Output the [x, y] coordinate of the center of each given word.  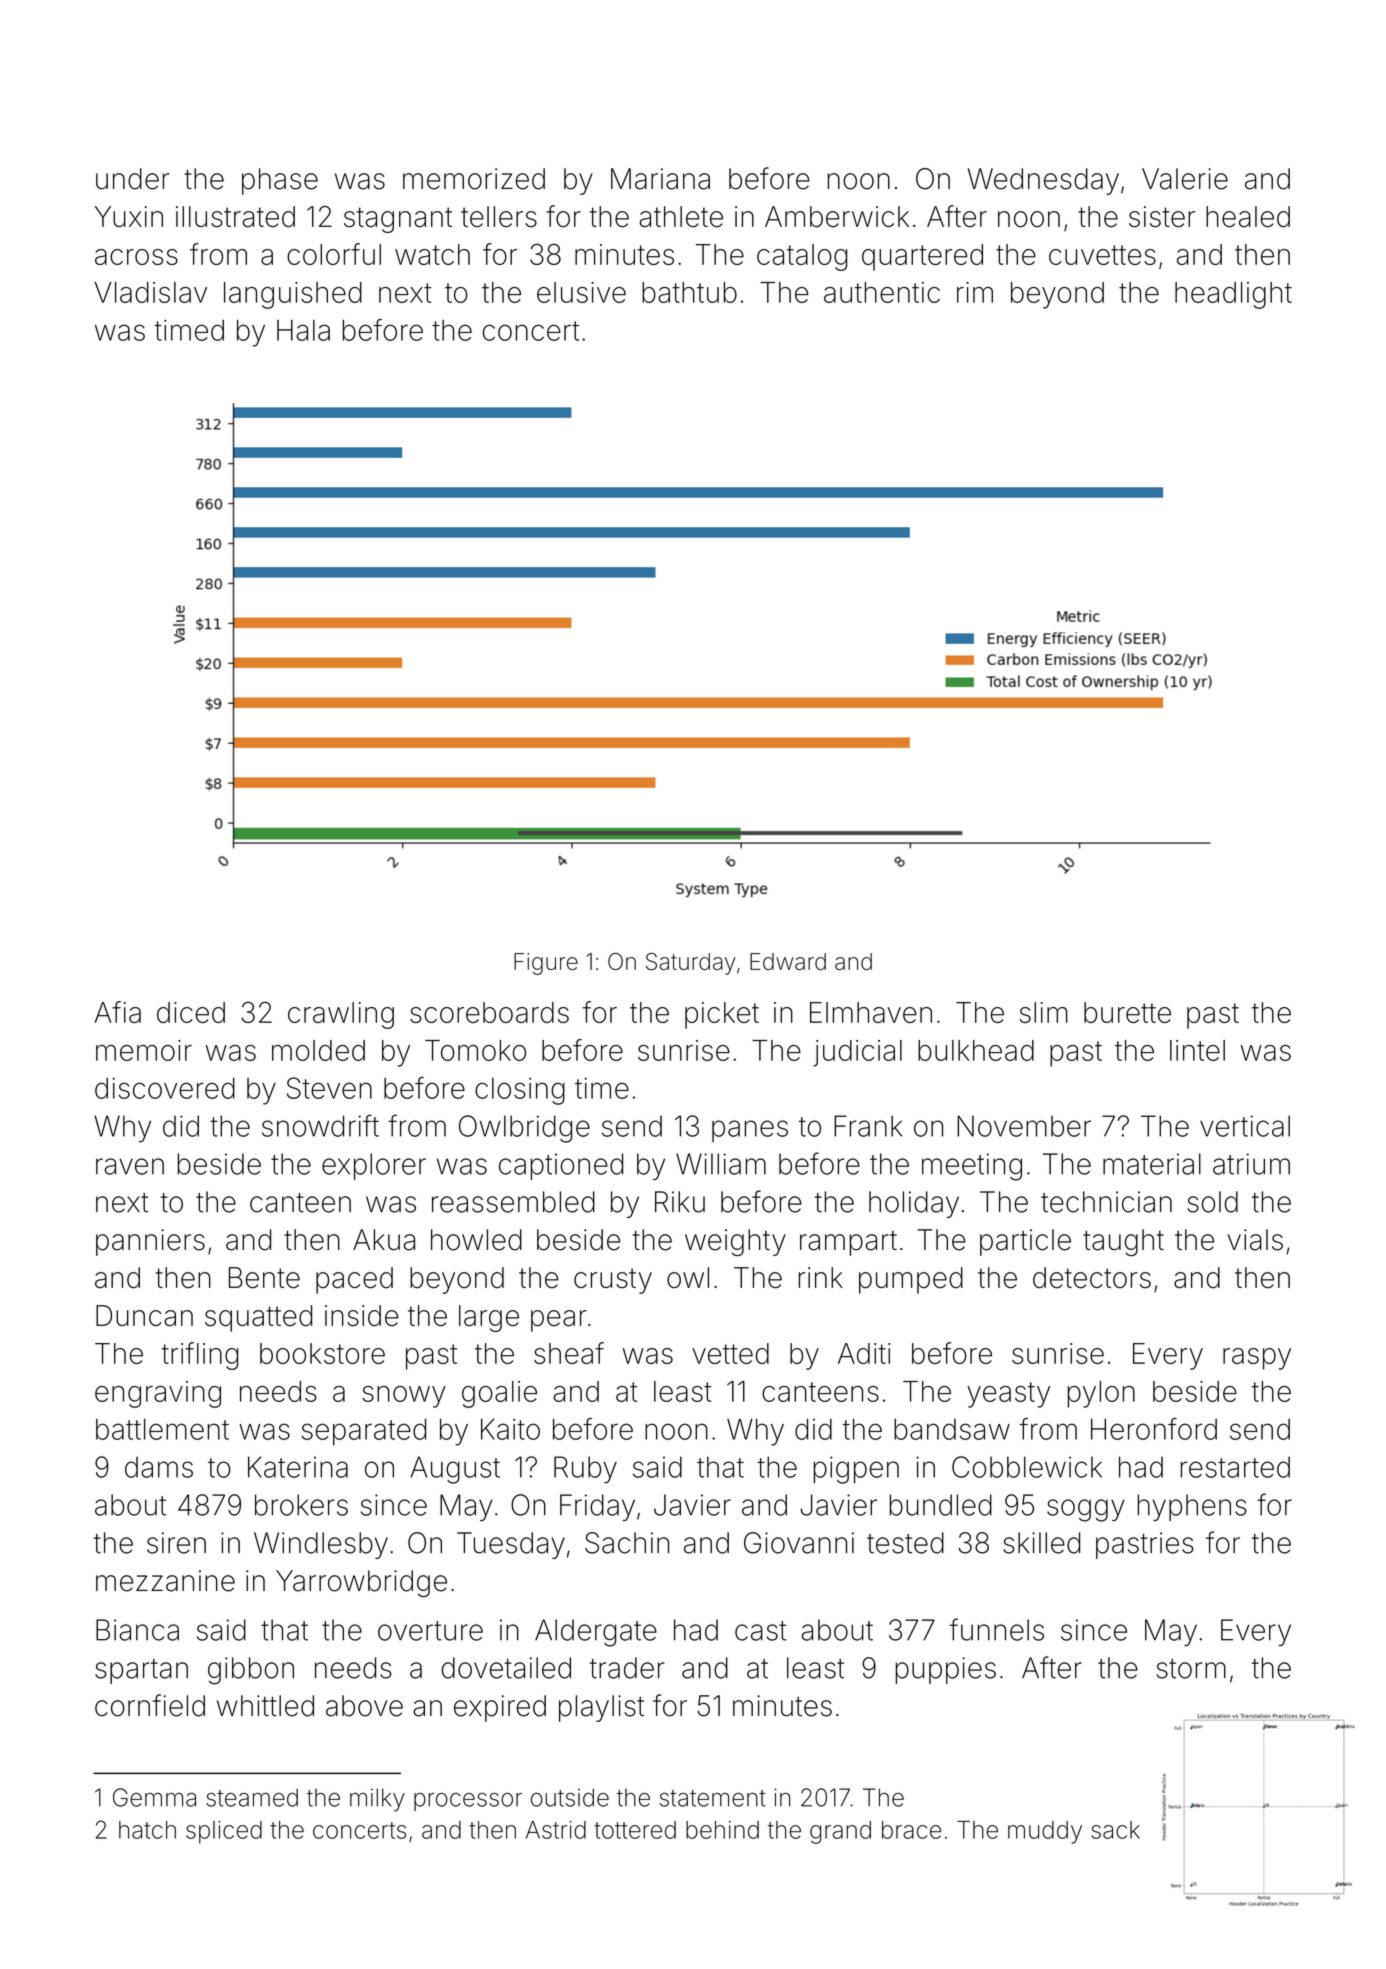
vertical [1245, 1126]
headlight [1233, 295]
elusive [581, 292]
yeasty [1008, 1395]
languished [293, 295]
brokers [301, 1505]
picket [722, 1015]
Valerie [1185, 179]
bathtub [689, 292]
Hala [303, 330]
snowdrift [320, 1125]
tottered [635, 1830]
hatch [147, 1830]
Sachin [627, 1543]
